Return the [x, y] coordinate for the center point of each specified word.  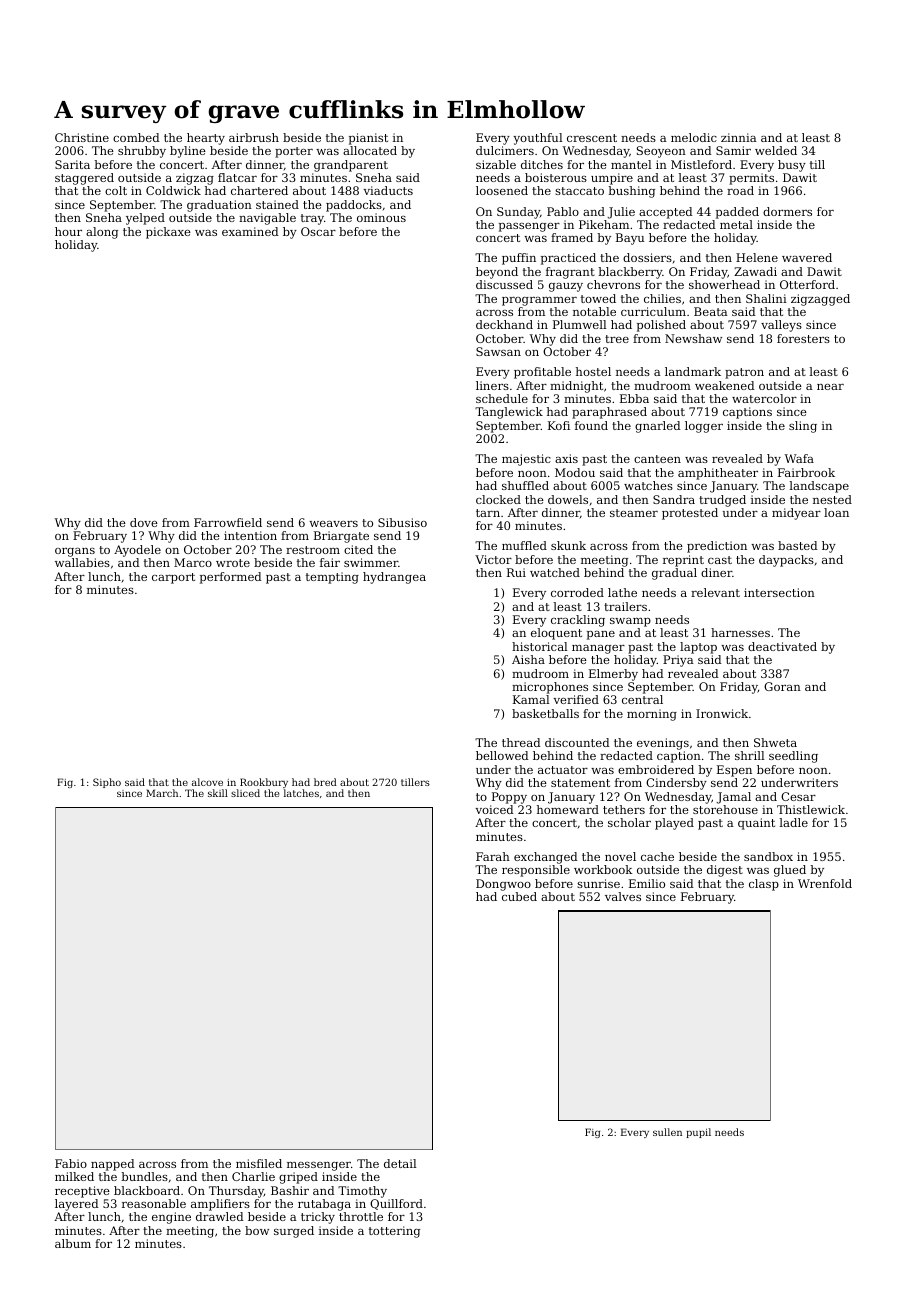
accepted [666, 213]
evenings [663, 744]
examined [250, 231]
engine [171, 1218]
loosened [502, 190]
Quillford [396, 1204]
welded [776, 150]
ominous [381, 217]
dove [144, 522]
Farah [493, 856]
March [162, 793]
